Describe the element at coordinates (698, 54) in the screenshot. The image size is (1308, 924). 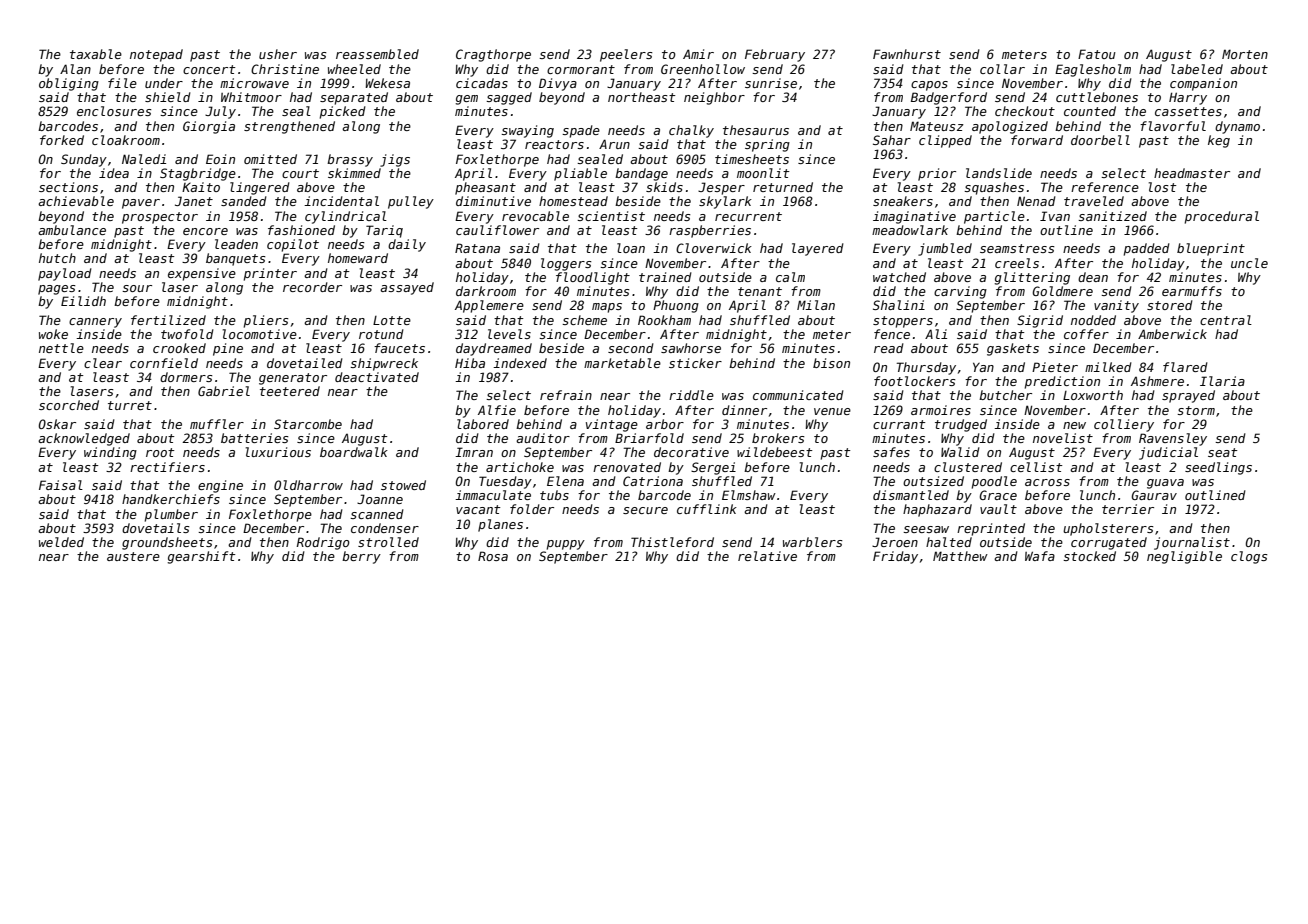
I see `Amir` at that location.
